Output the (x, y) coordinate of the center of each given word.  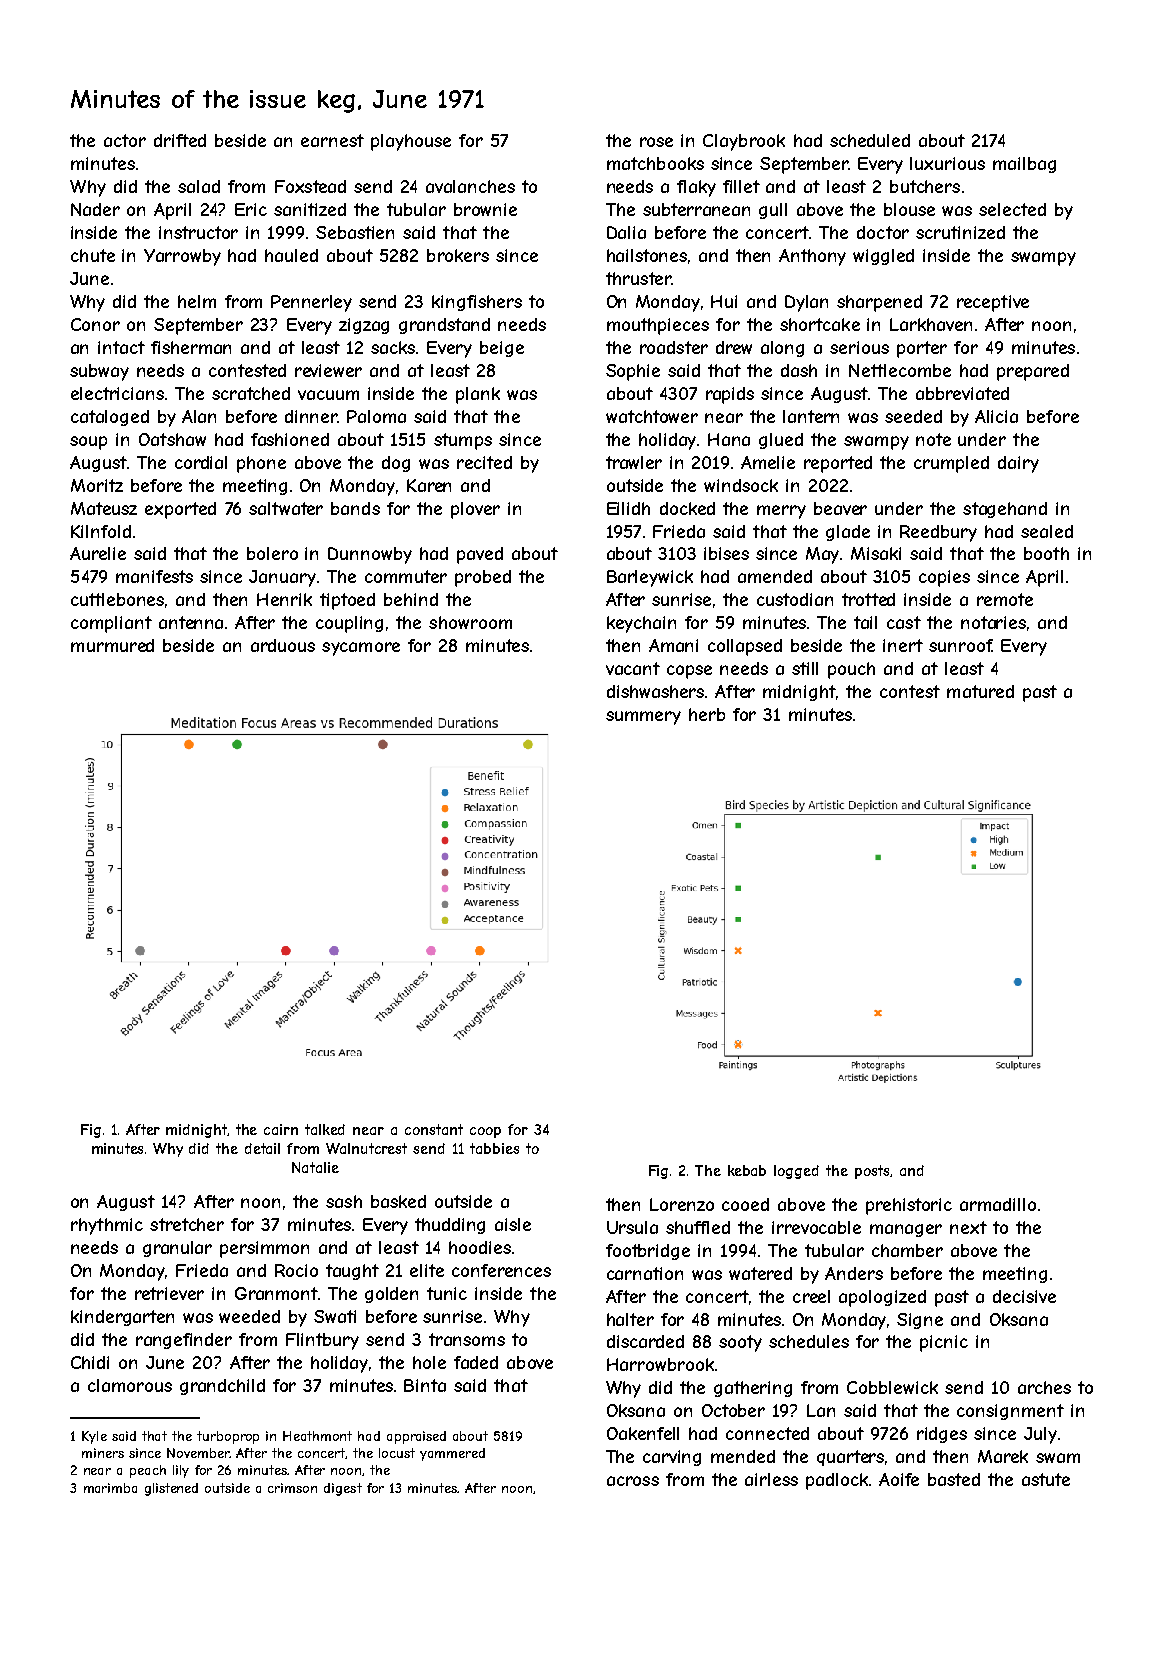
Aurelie (98, 553)
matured (980, 691)
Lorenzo (682, 1204)
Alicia (996, 416)
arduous (283, 645)
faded (476, 1362)
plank (478, 395)
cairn (281, 1129)
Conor (95, 324)
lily (181, 1471)
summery (643, 718)
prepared (1033, 372)
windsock (741, 485)
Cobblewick (892, 1387)
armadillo (998, 1204)
